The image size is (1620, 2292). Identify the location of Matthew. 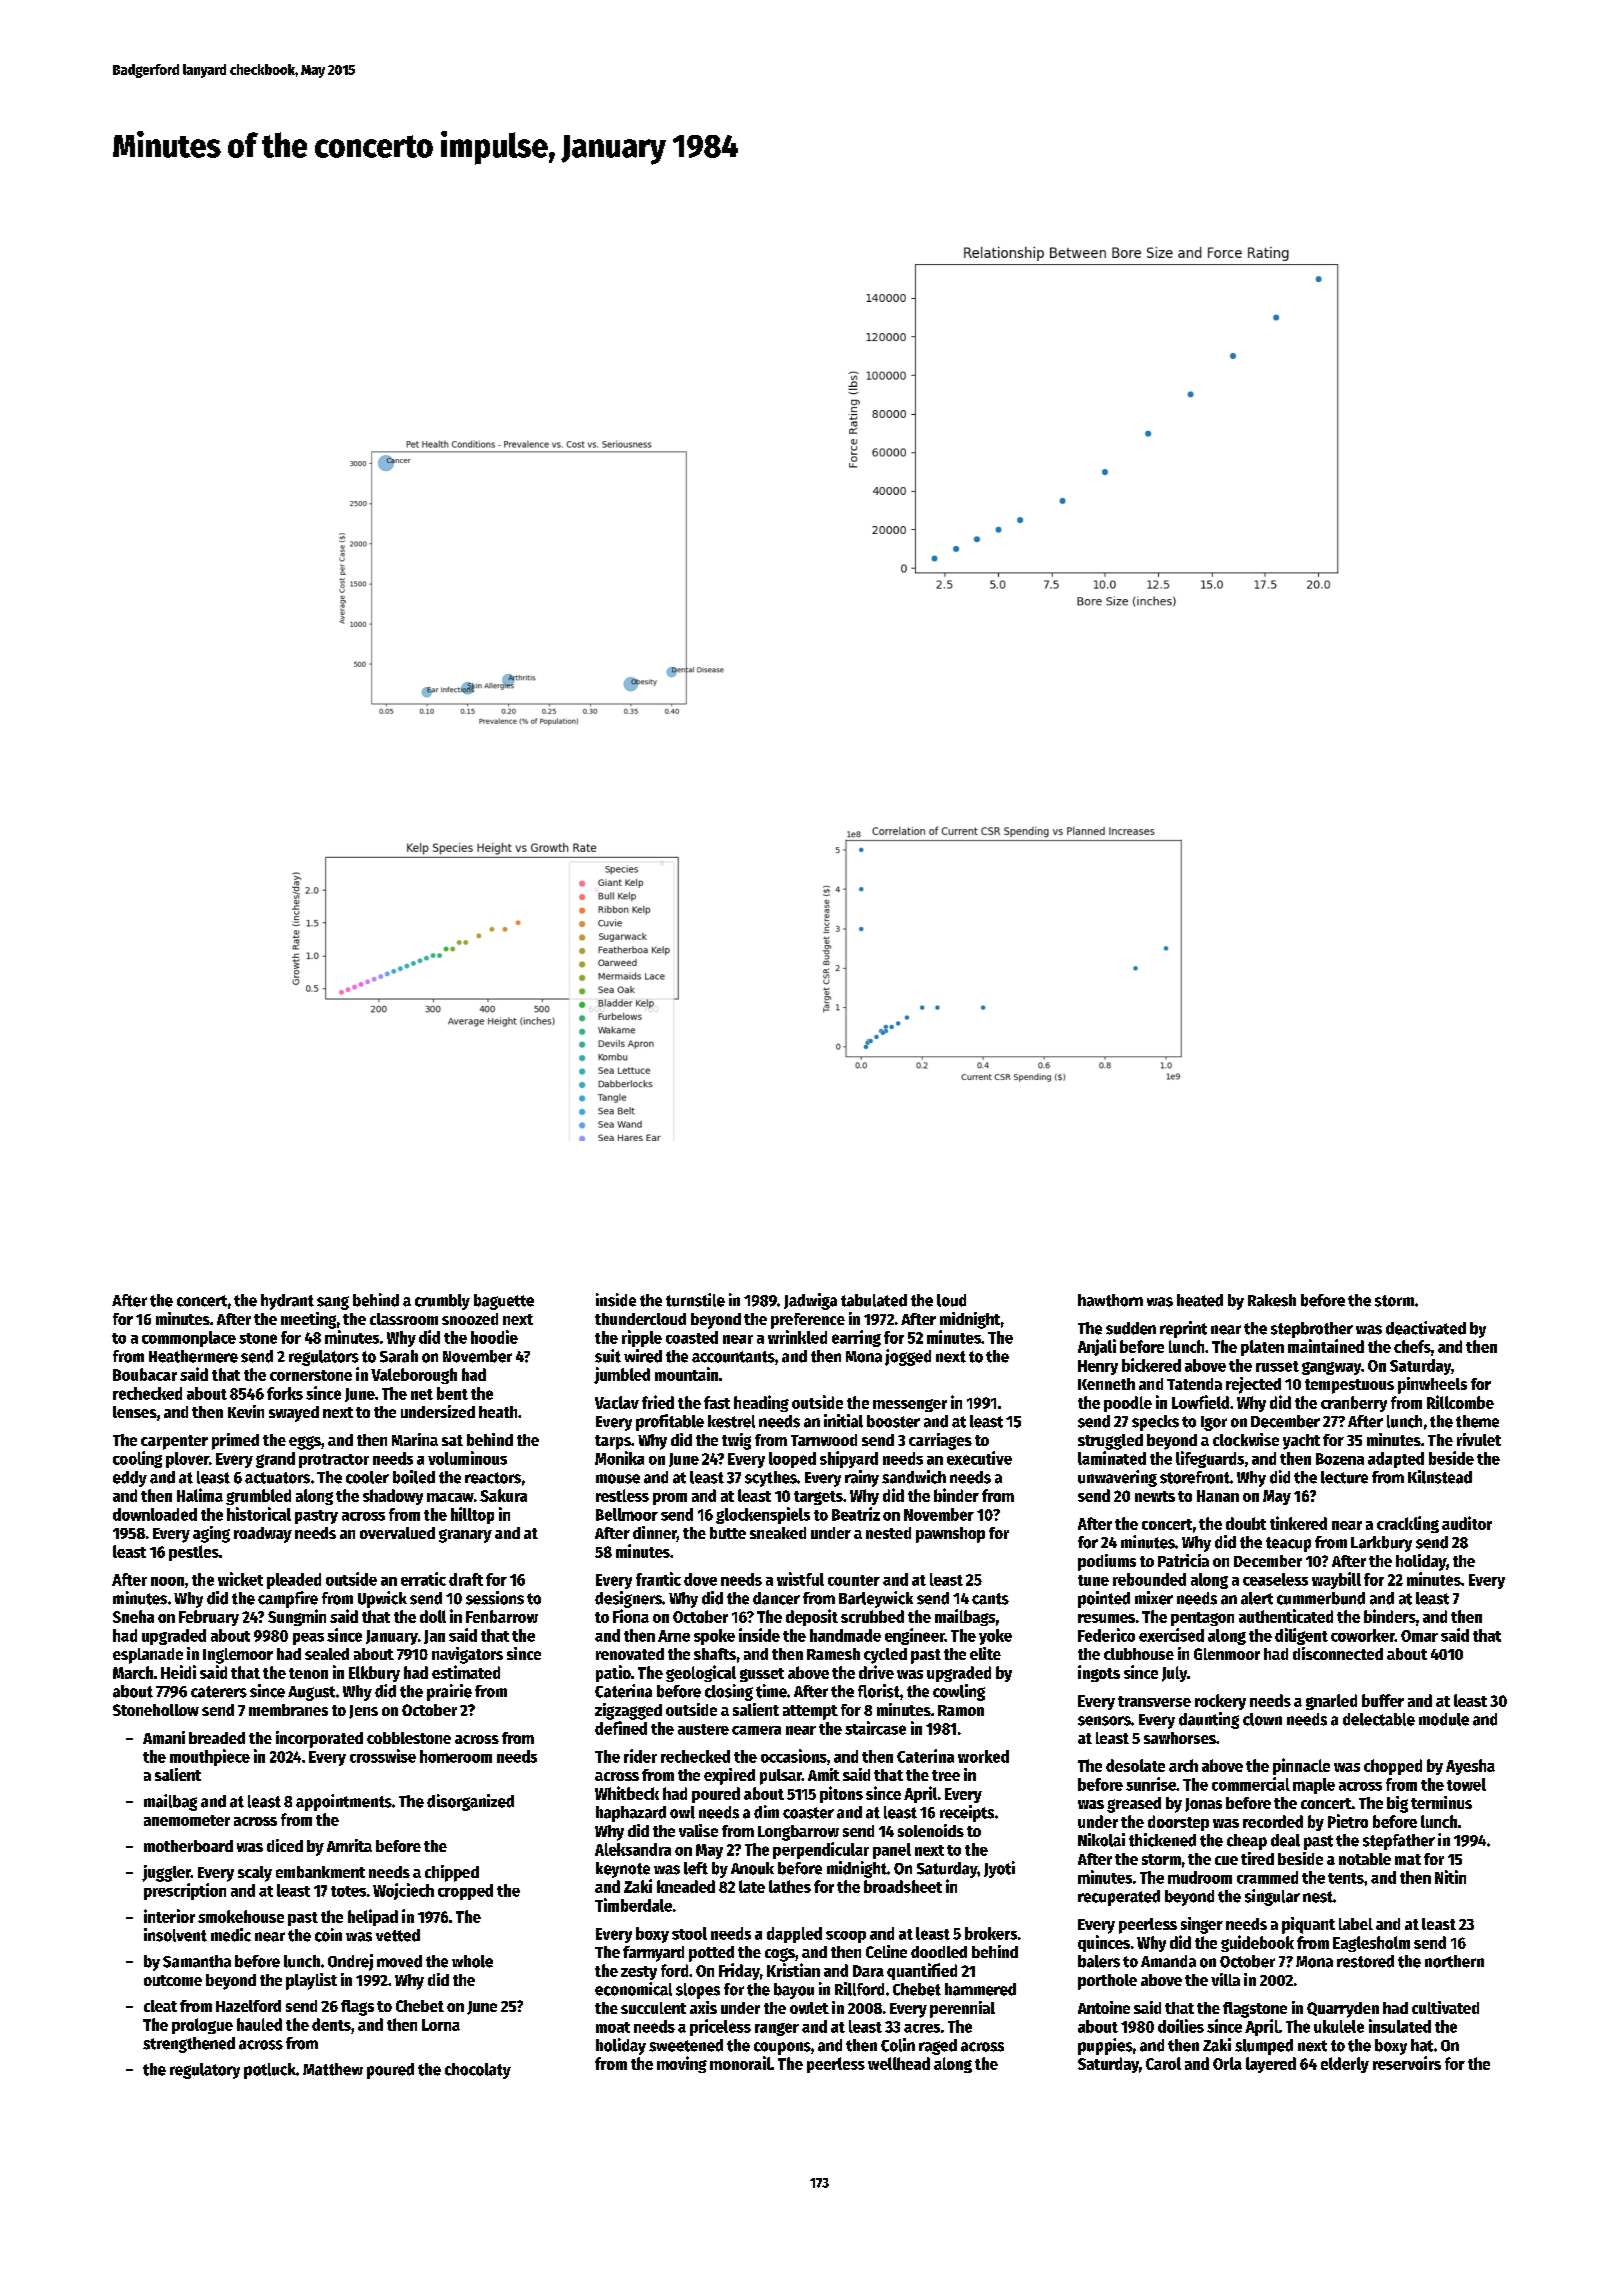
(333, 2069).
